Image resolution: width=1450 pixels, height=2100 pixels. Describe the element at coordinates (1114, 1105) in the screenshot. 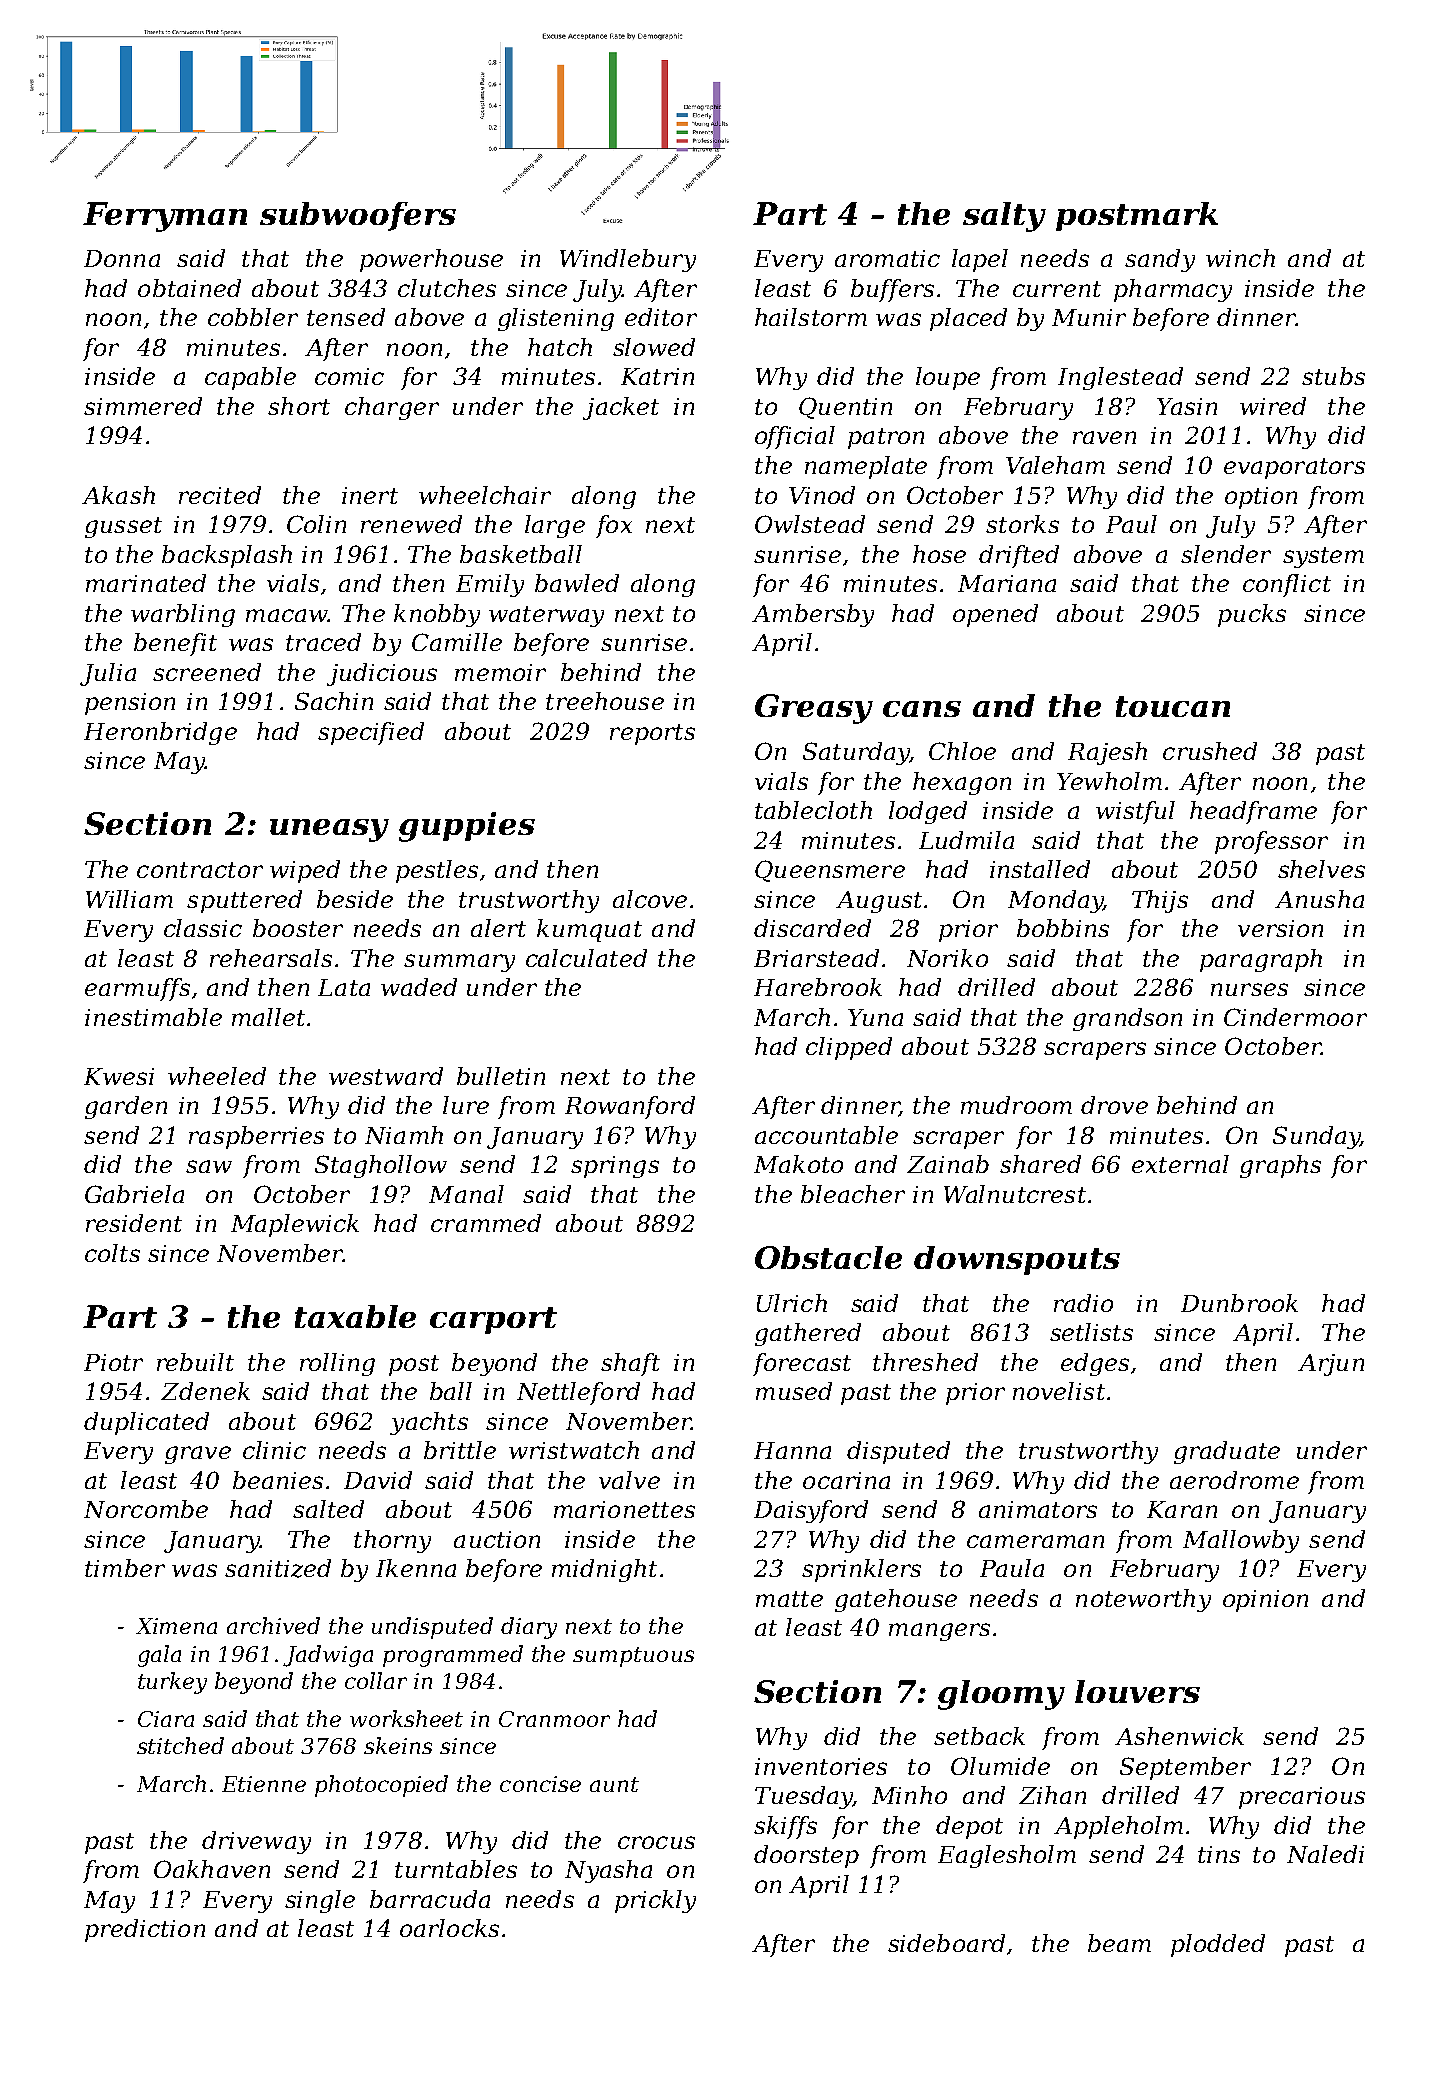

I see `drove` at that location.
